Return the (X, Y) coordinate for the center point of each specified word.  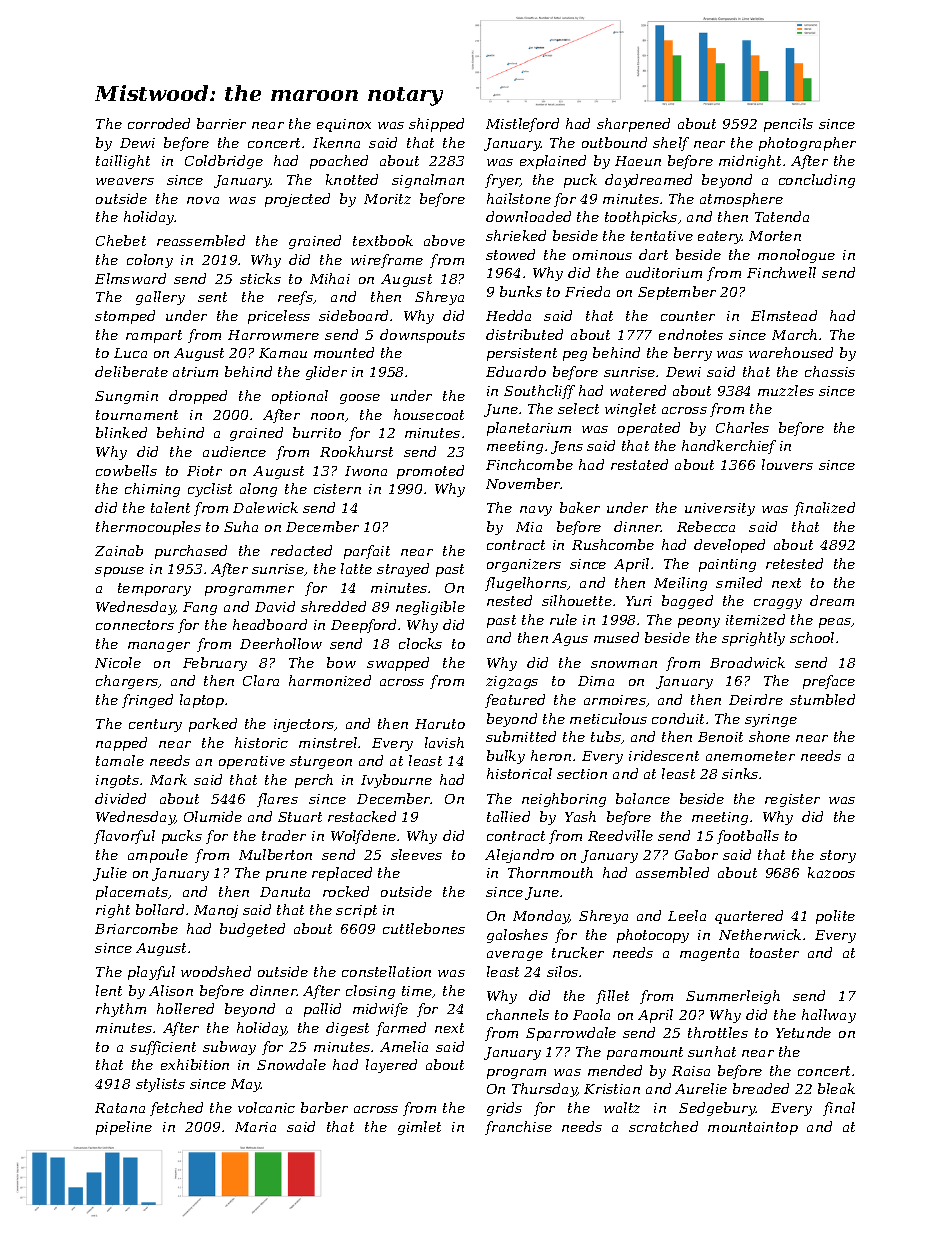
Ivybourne (396, 781)
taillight (123, 162)
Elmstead (784, 315)
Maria (255, 1127)
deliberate (131, 371)
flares (277, 800)
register (792, 800)
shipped (436, 125)
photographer (807, 144)
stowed (510, 254)
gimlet (419, 1128)
